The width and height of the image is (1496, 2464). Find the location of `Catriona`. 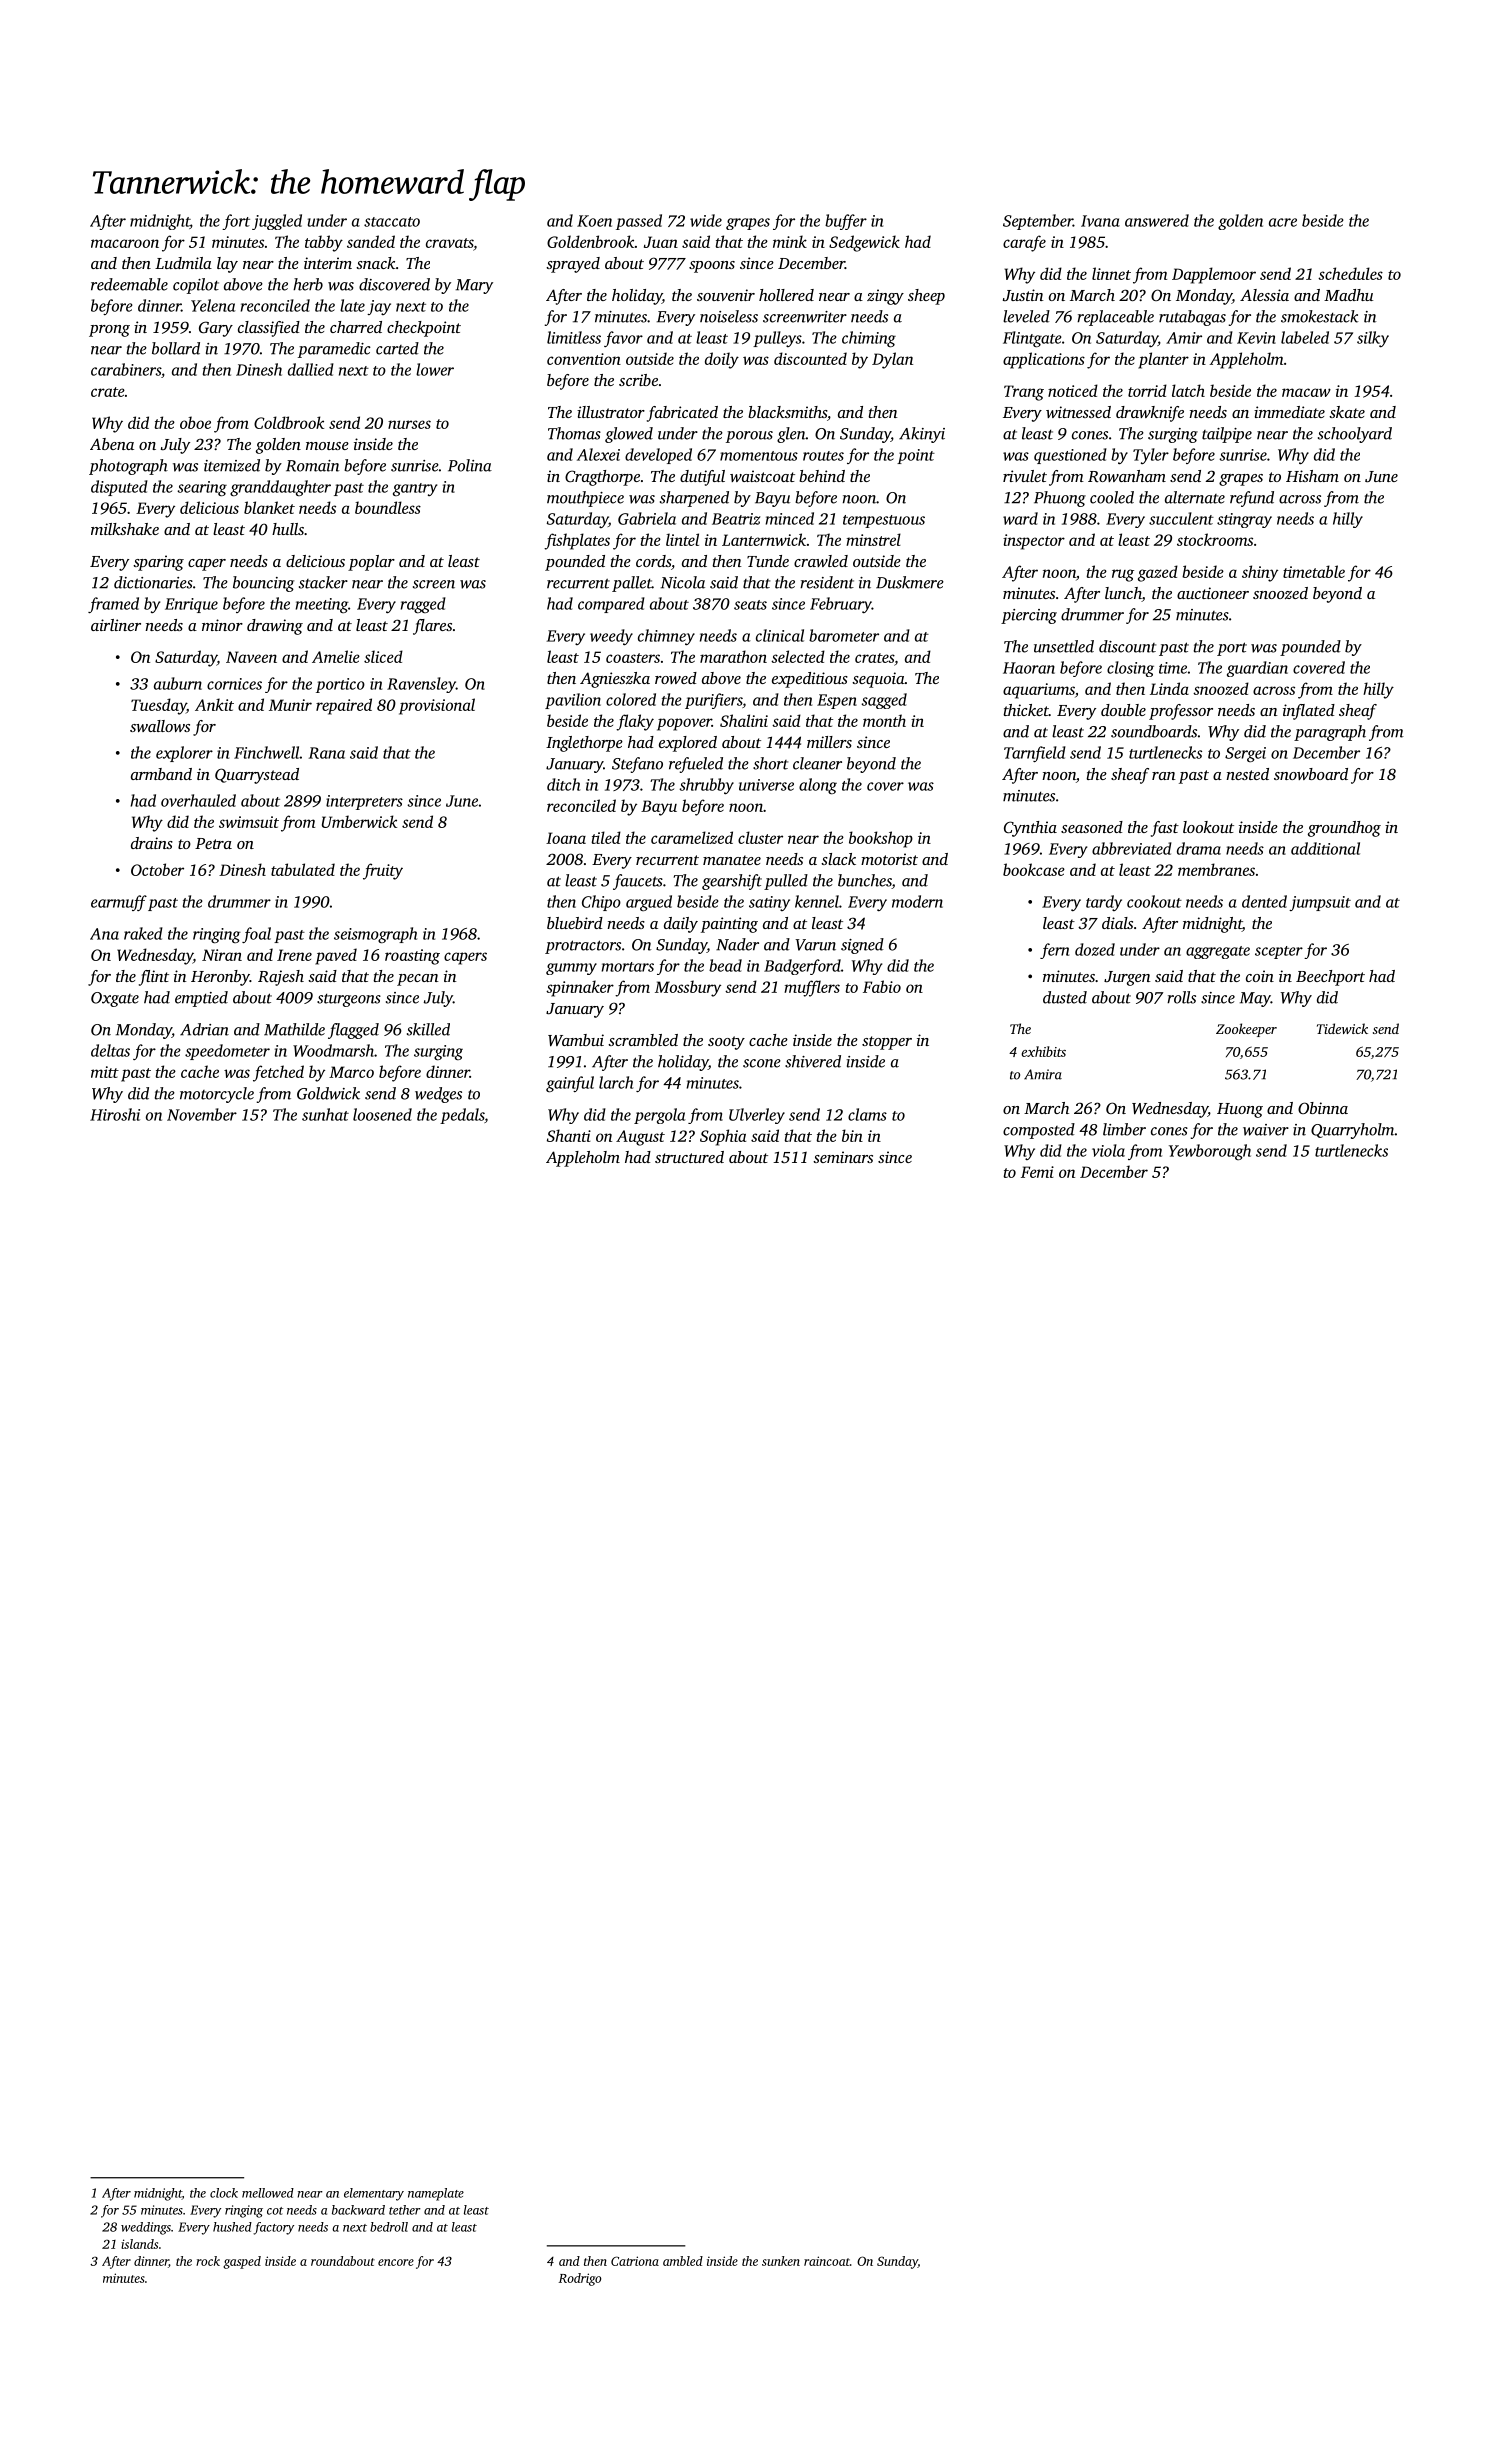

Catriona is located at coordinates (635, 2261).
